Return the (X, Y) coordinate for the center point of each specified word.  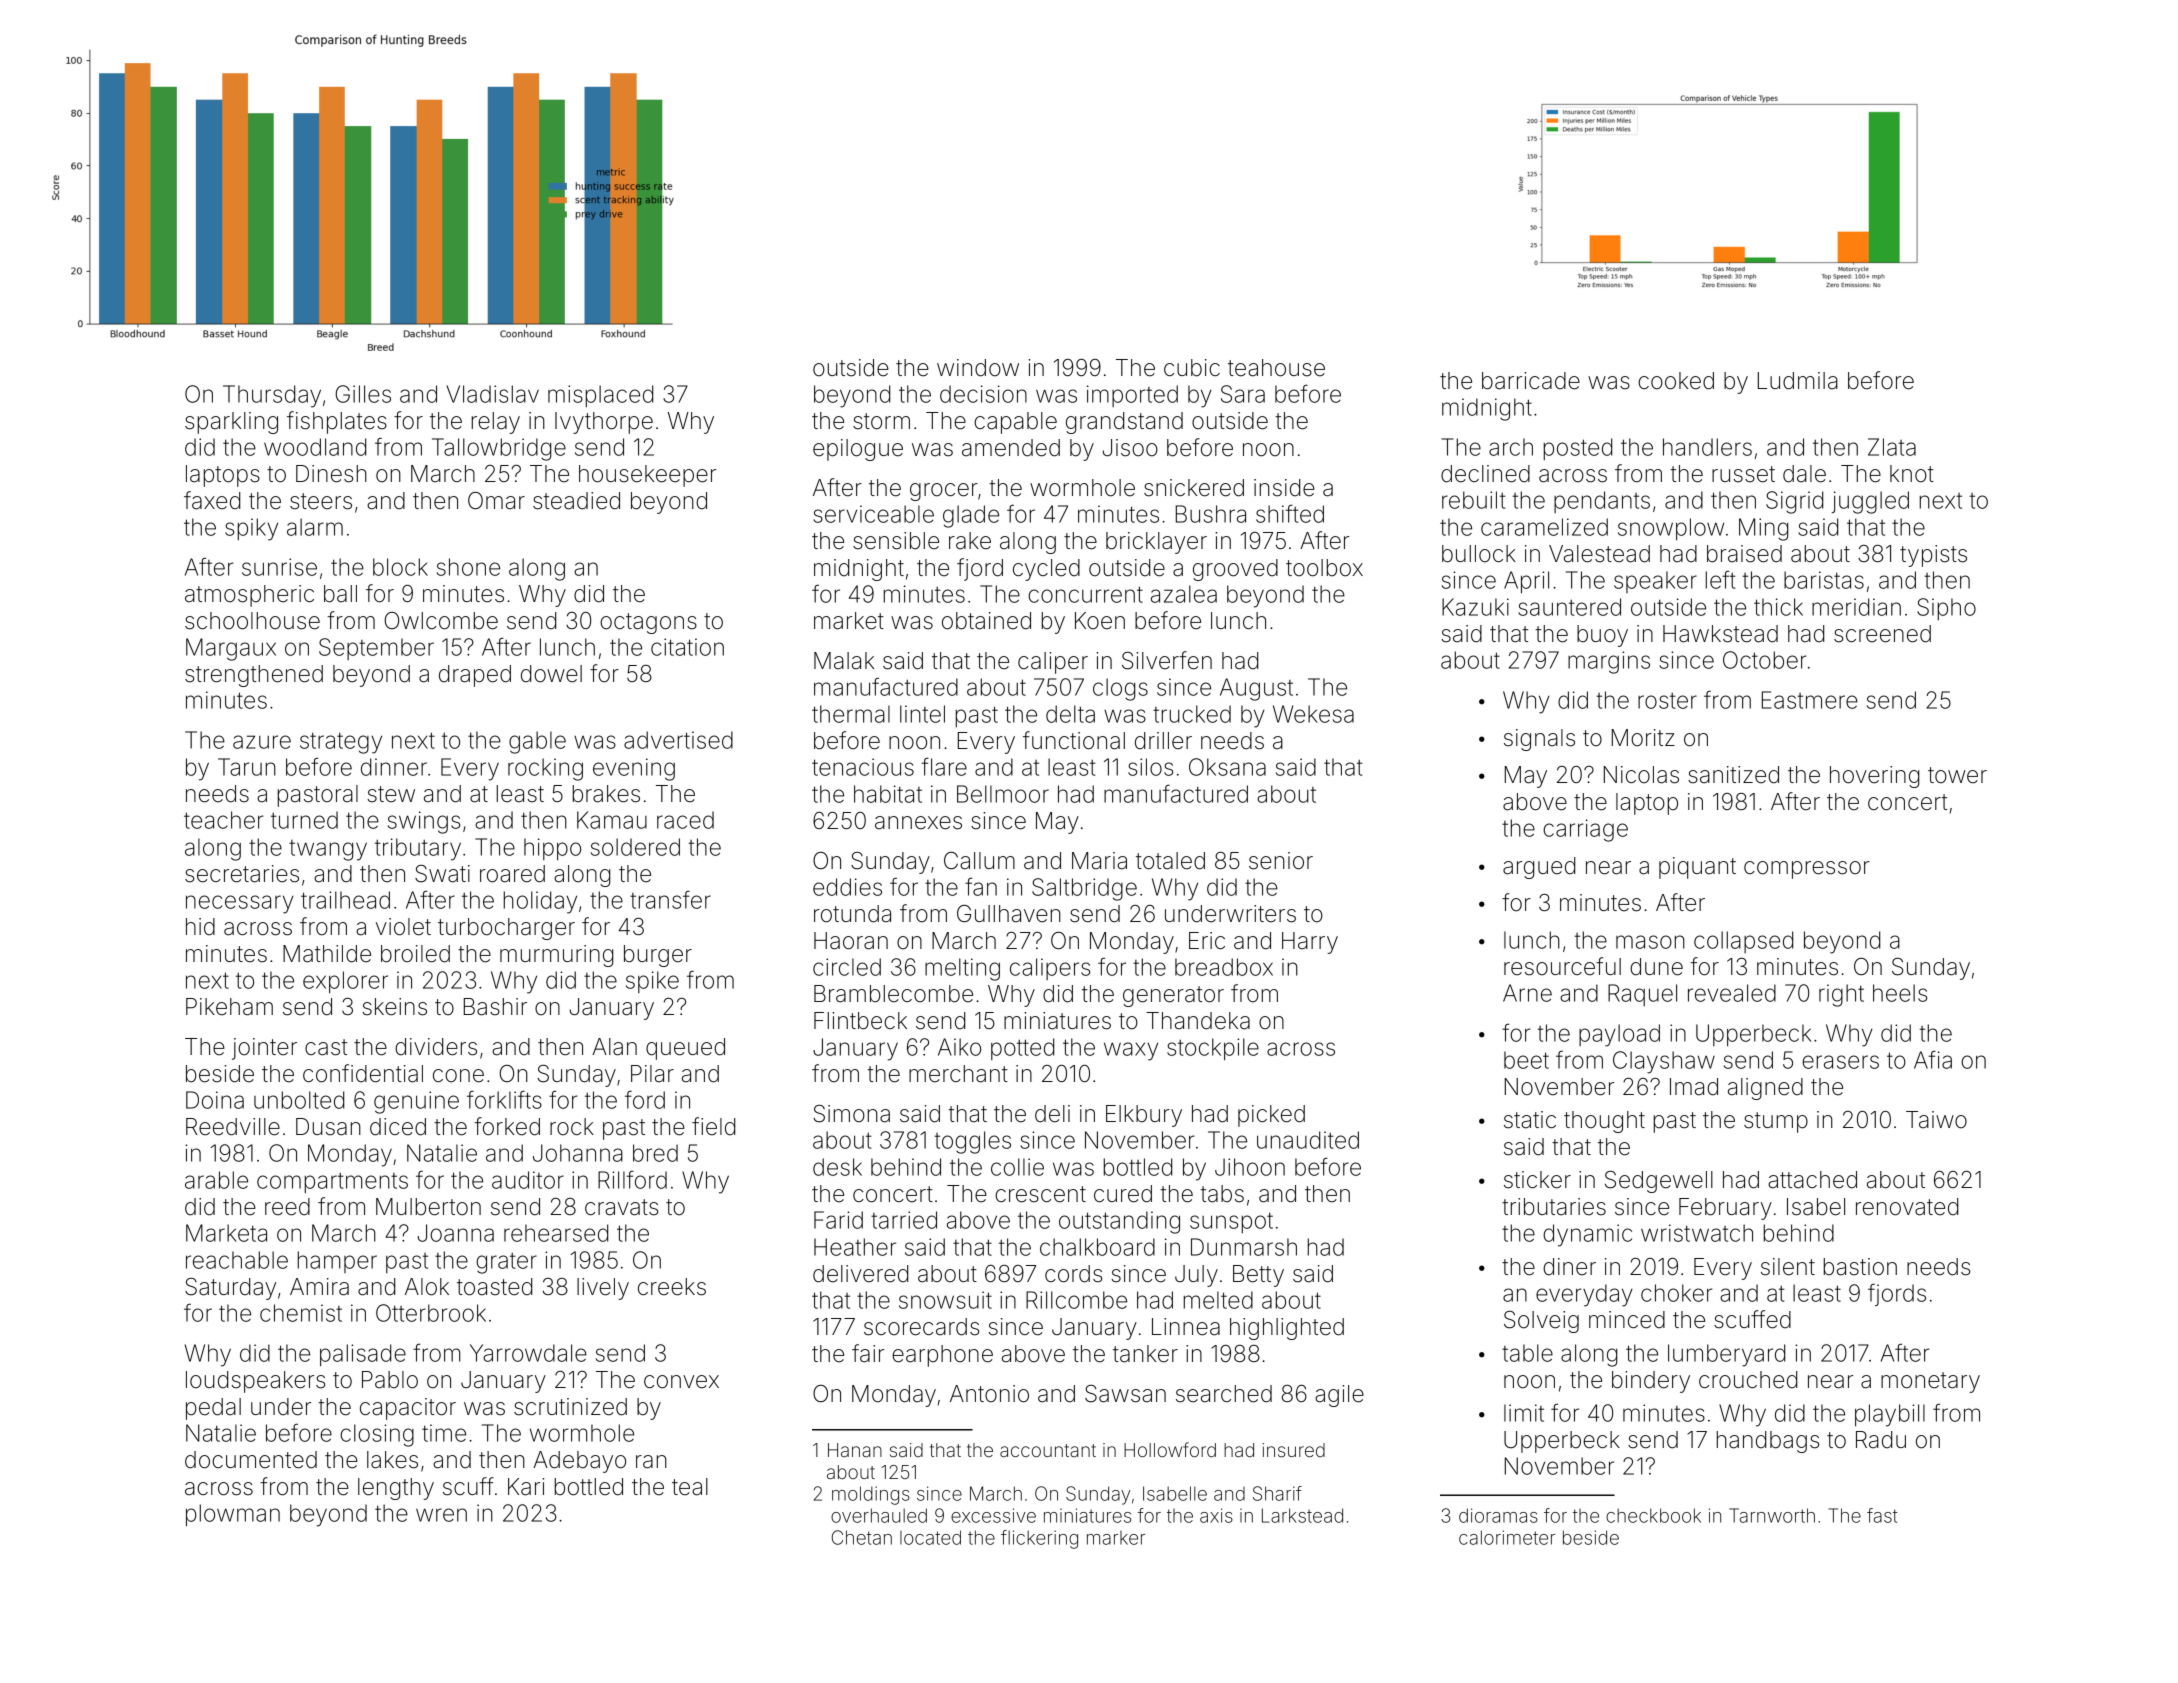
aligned (1765, 1089)
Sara (1243, 394)
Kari (526, 1487)
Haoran (851, 941)
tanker (1145, 1354)
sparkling (231, 423)
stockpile (1213, 1049)
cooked (1676, 381)
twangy (328, 850)
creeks (672, 1287)
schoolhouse (252, 621)
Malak (844, 661)
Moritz (1643, 738)
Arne (1527, 993)
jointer (264, 1049)
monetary (1930, 1382)
